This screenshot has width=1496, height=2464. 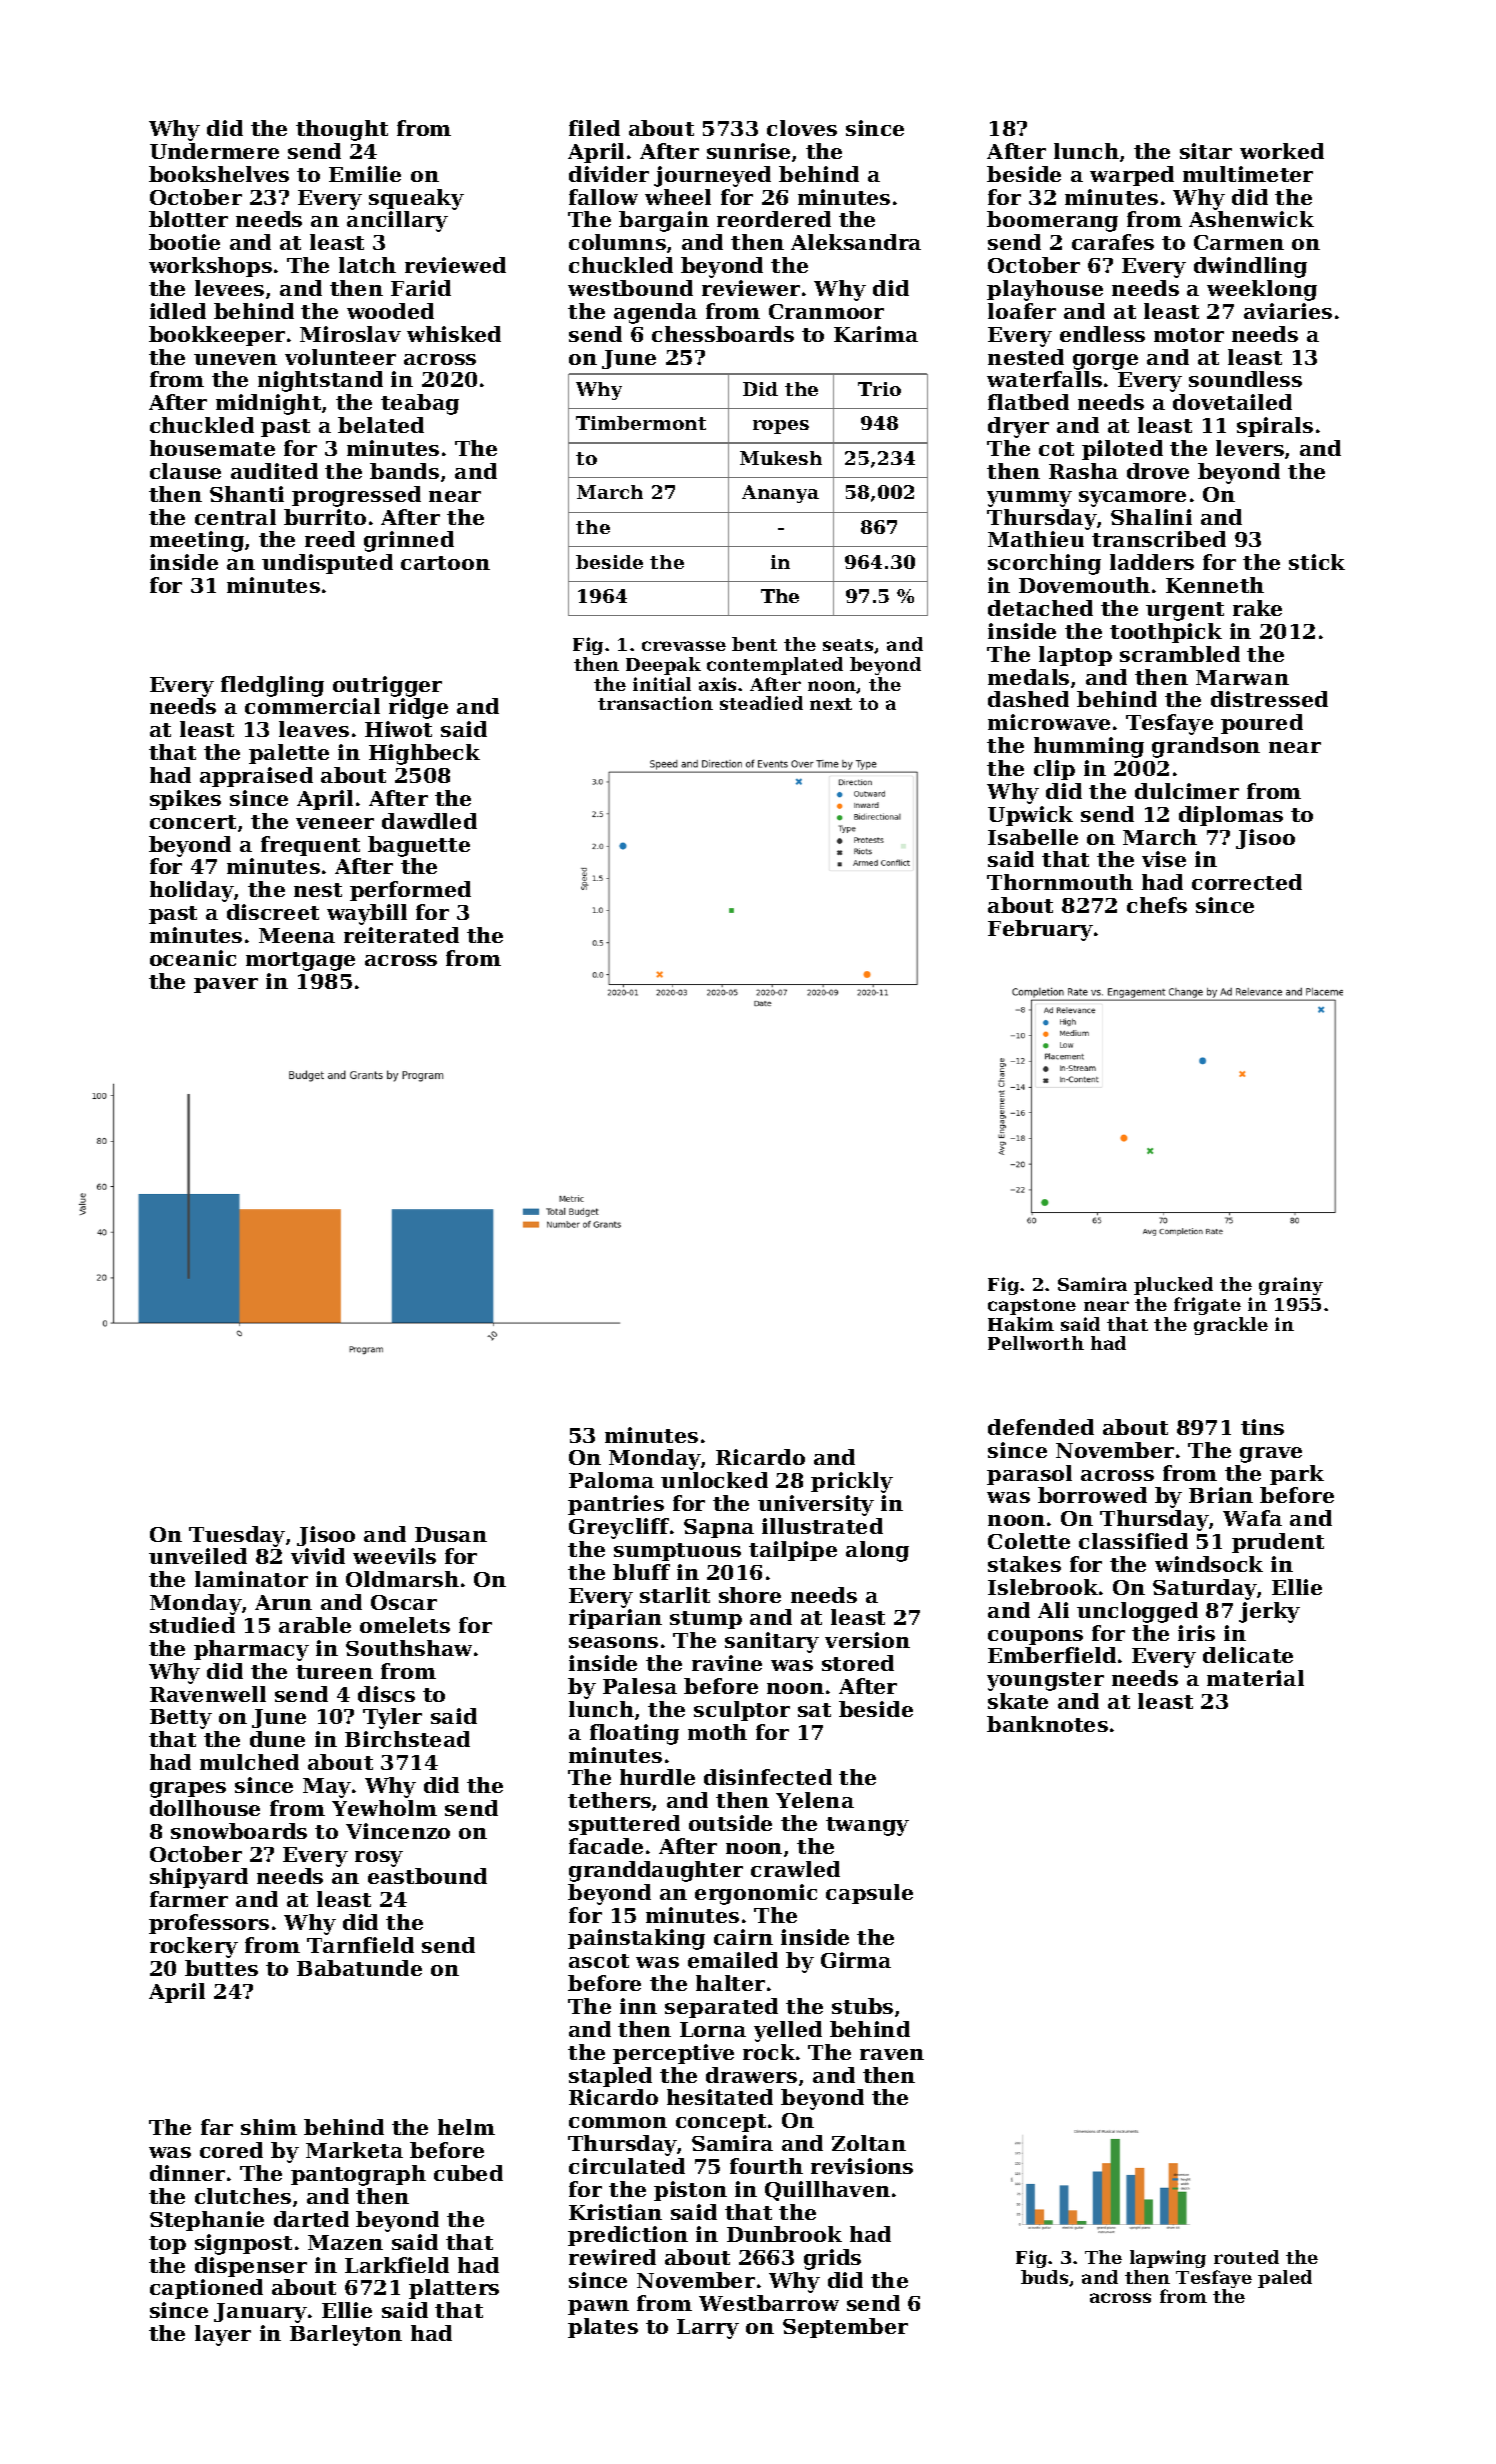 What do you see at coordinates (192, 1625) in the screenshot?
I see `studied` at bounding box center [192, 1625].
